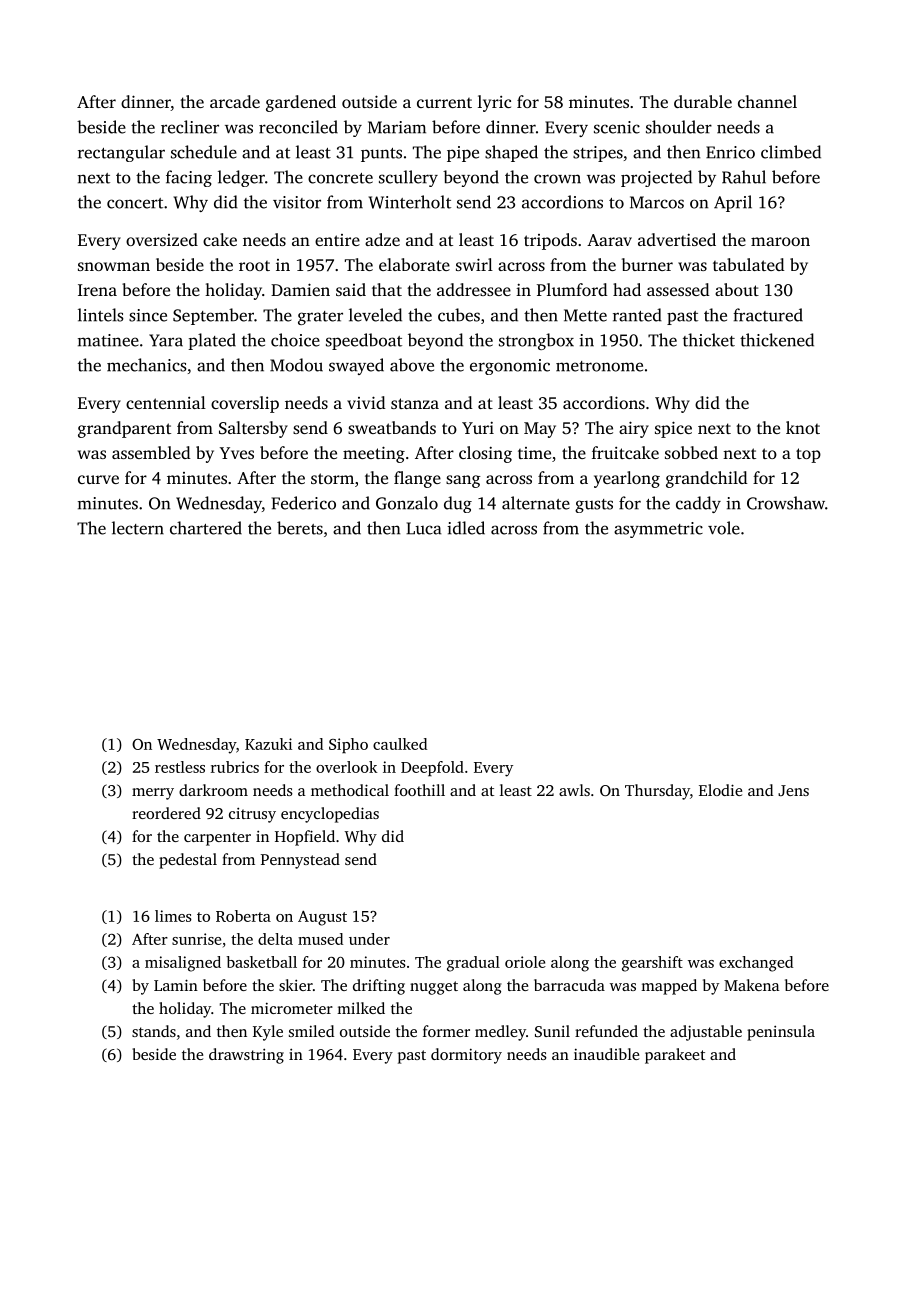 The image size is (908, 1316). I want to click on metronome, so click(599, 366).
